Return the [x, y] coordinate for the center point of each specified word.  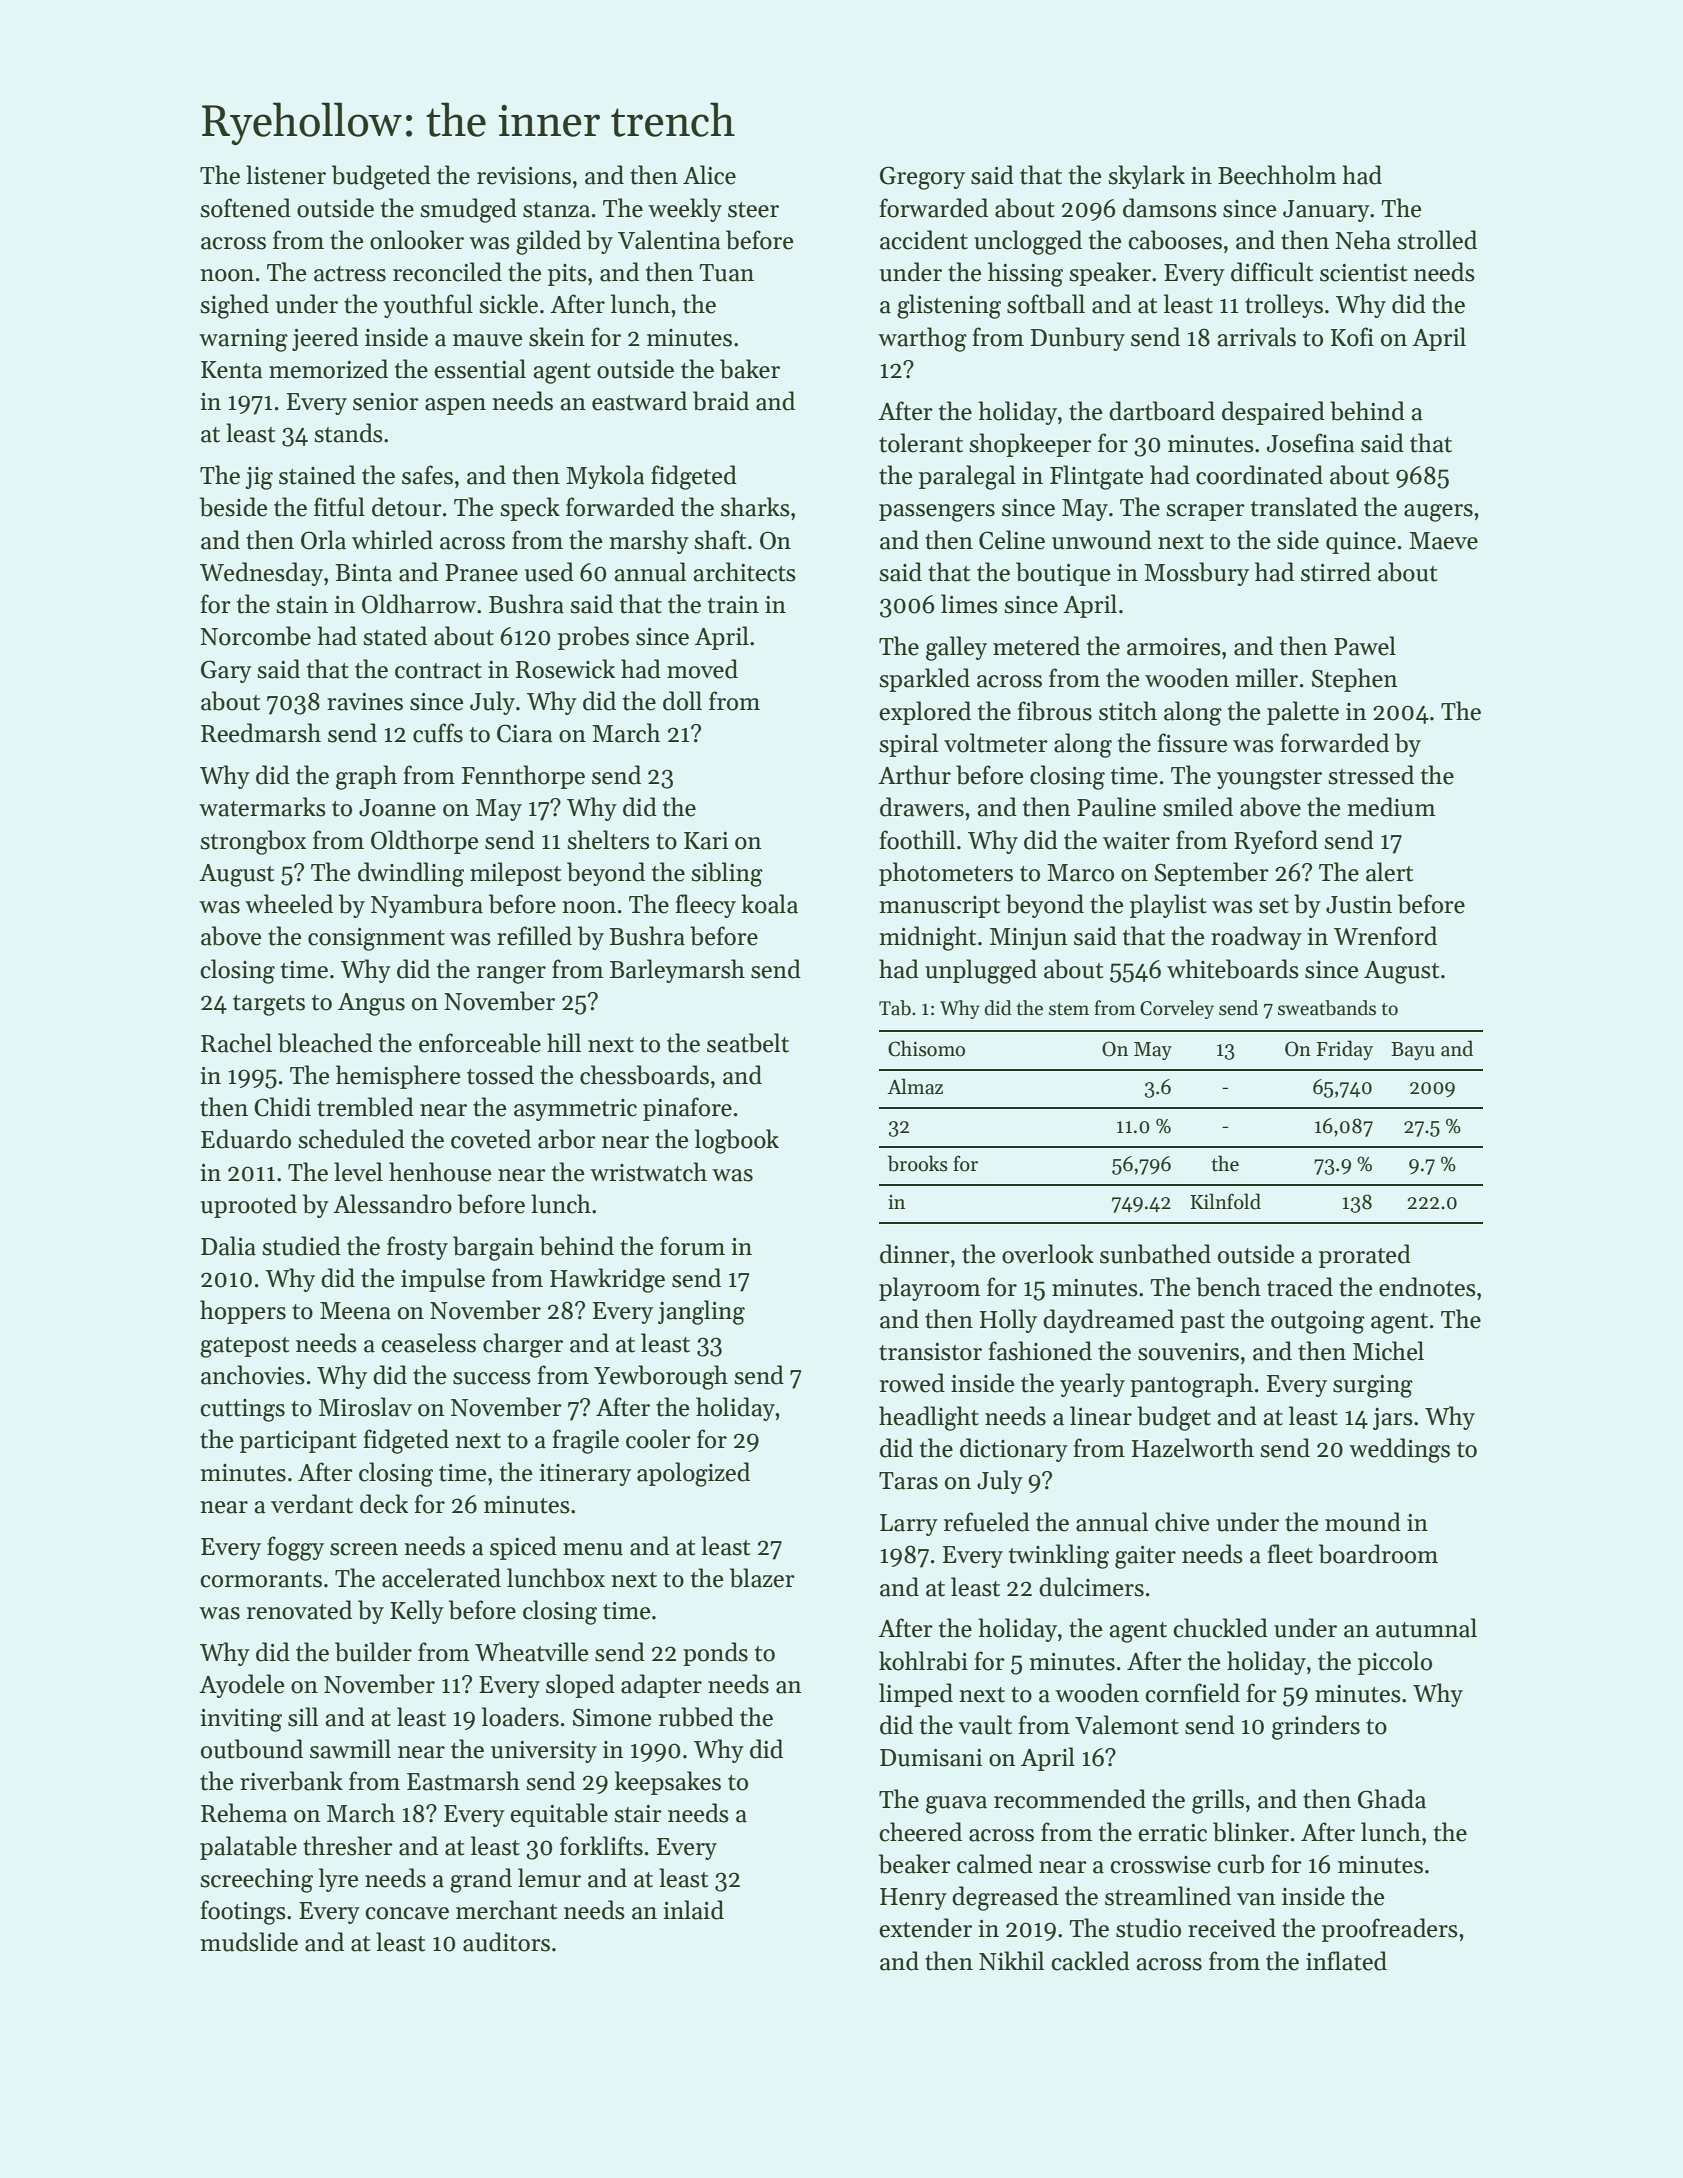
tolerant [921, 443]
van [1256, 1899]
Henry [913, 1899]
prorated [1365, 1256]
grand [481, 1880]
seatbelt [748, 1043]
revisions [524, 176]
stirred [1336, 572]
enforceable [480, 1043]
